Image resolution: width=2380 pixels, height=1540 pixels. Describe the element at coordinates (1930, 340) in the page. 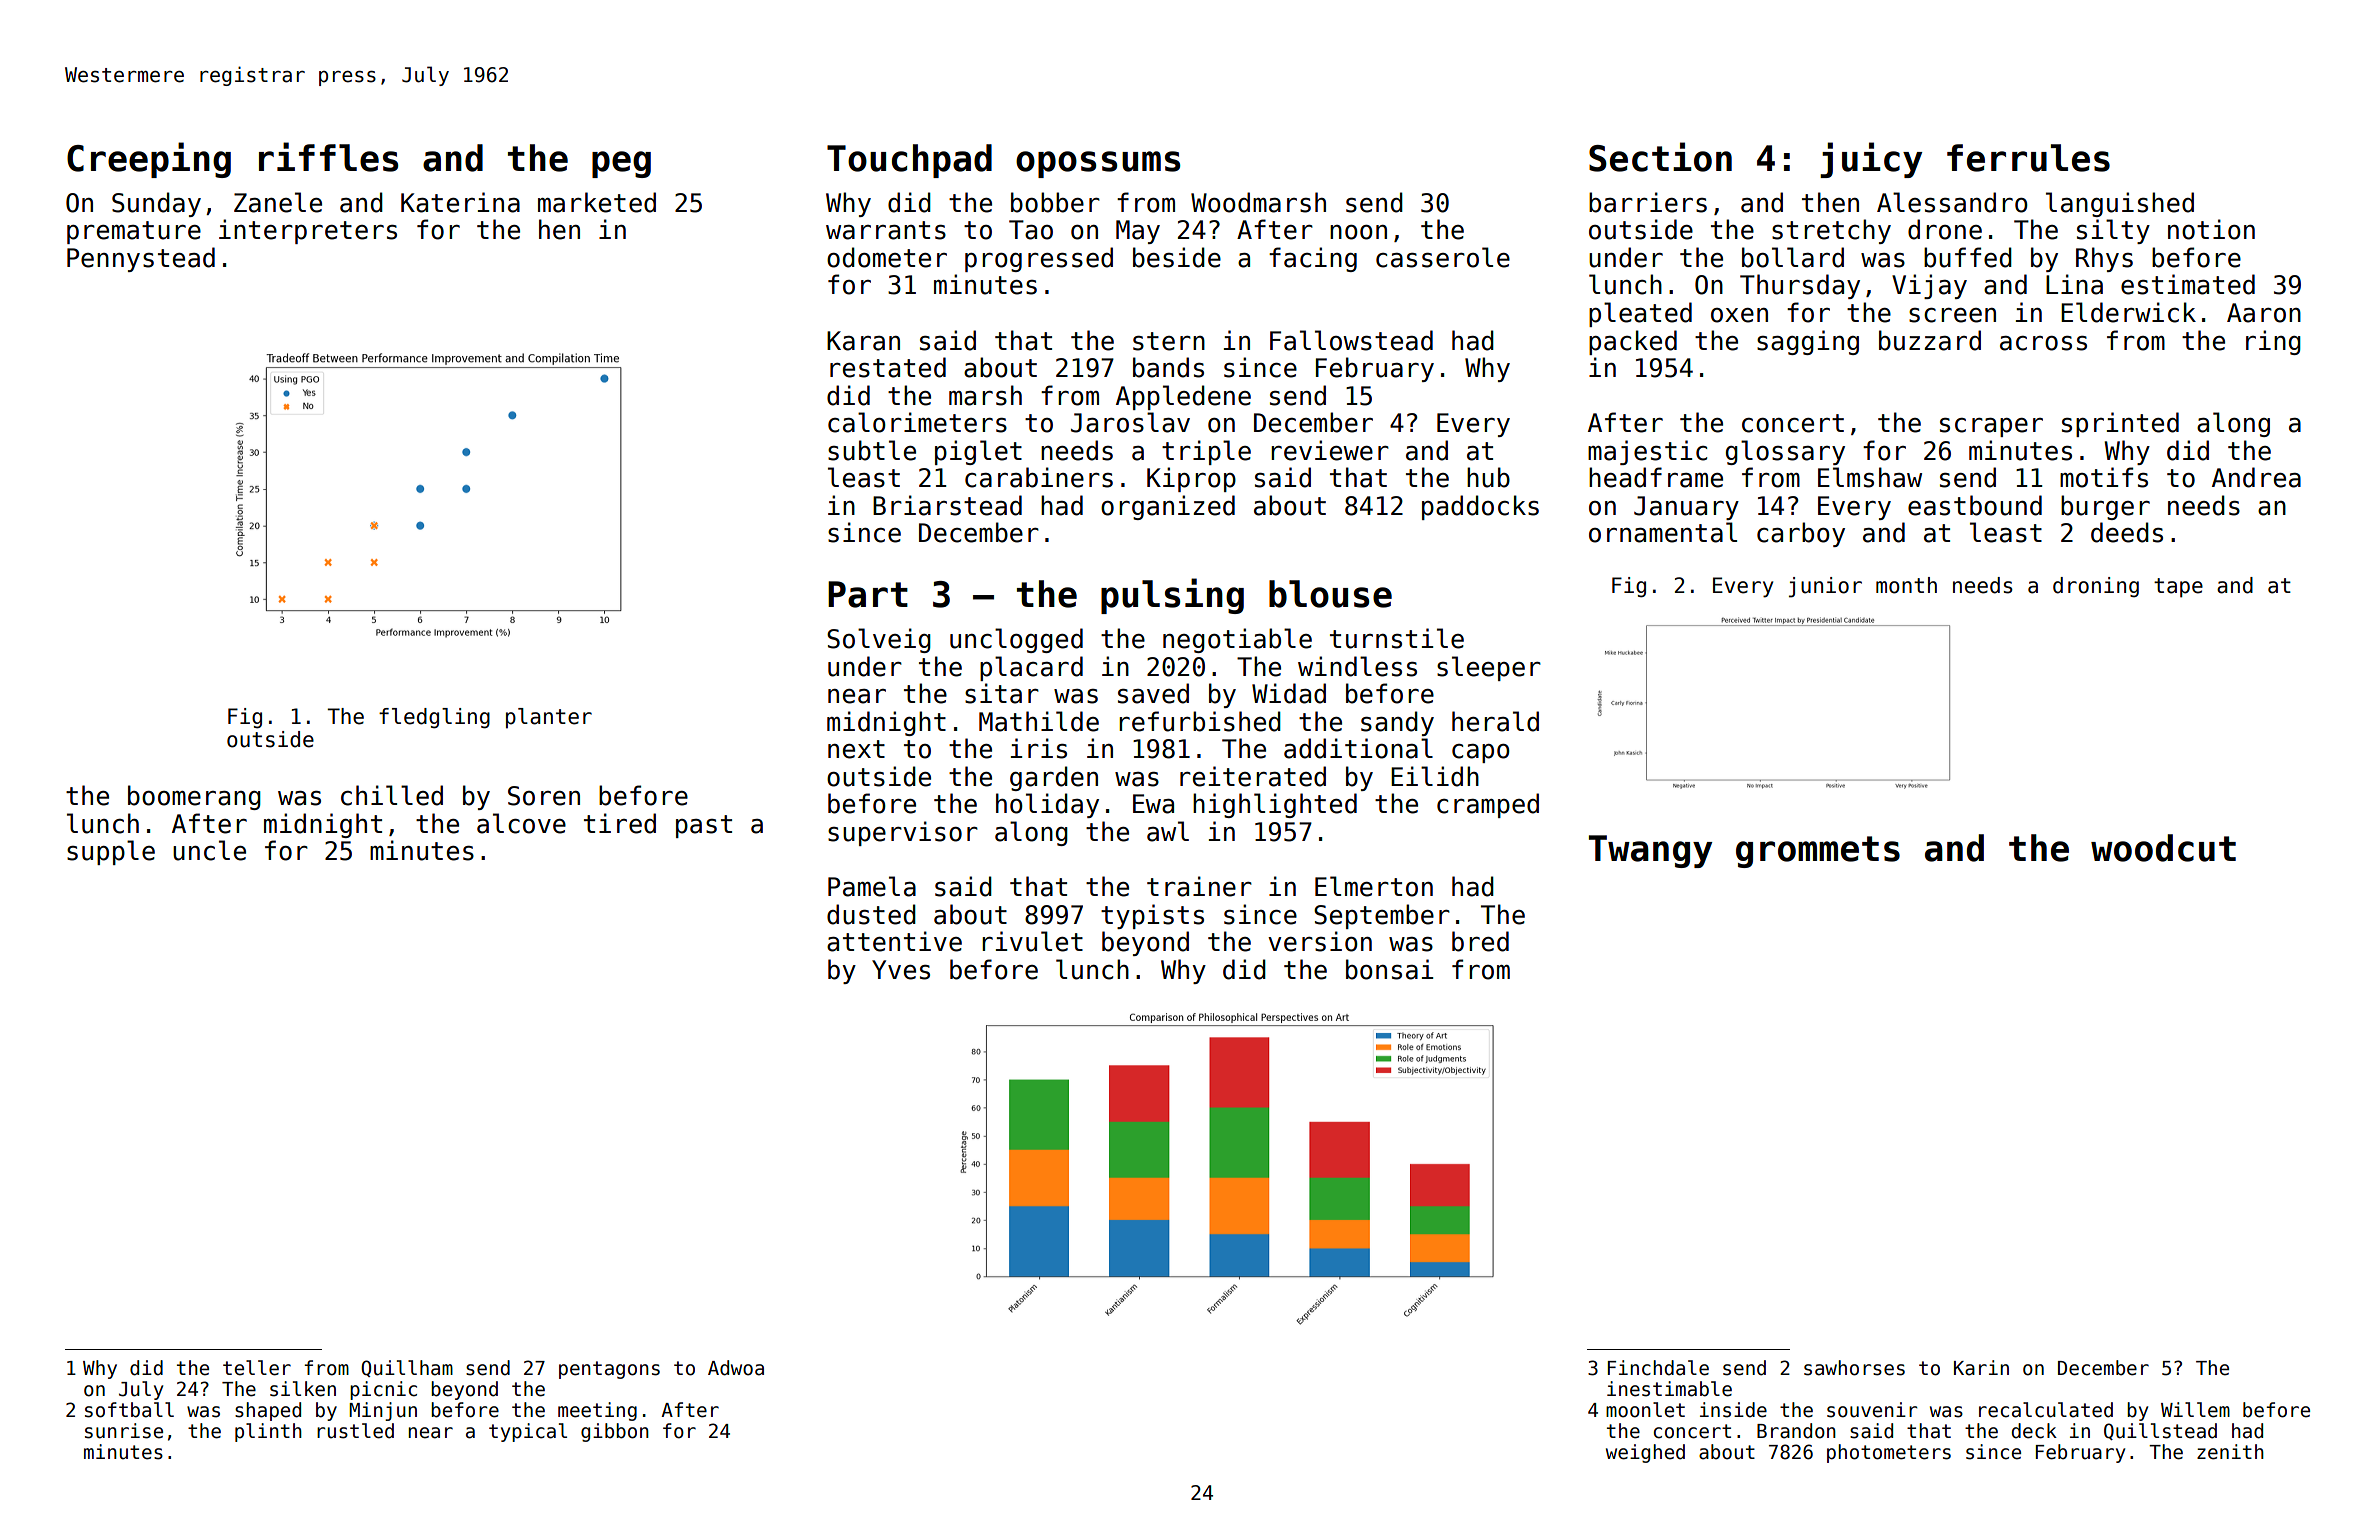

I see `buzzard` at that location.
